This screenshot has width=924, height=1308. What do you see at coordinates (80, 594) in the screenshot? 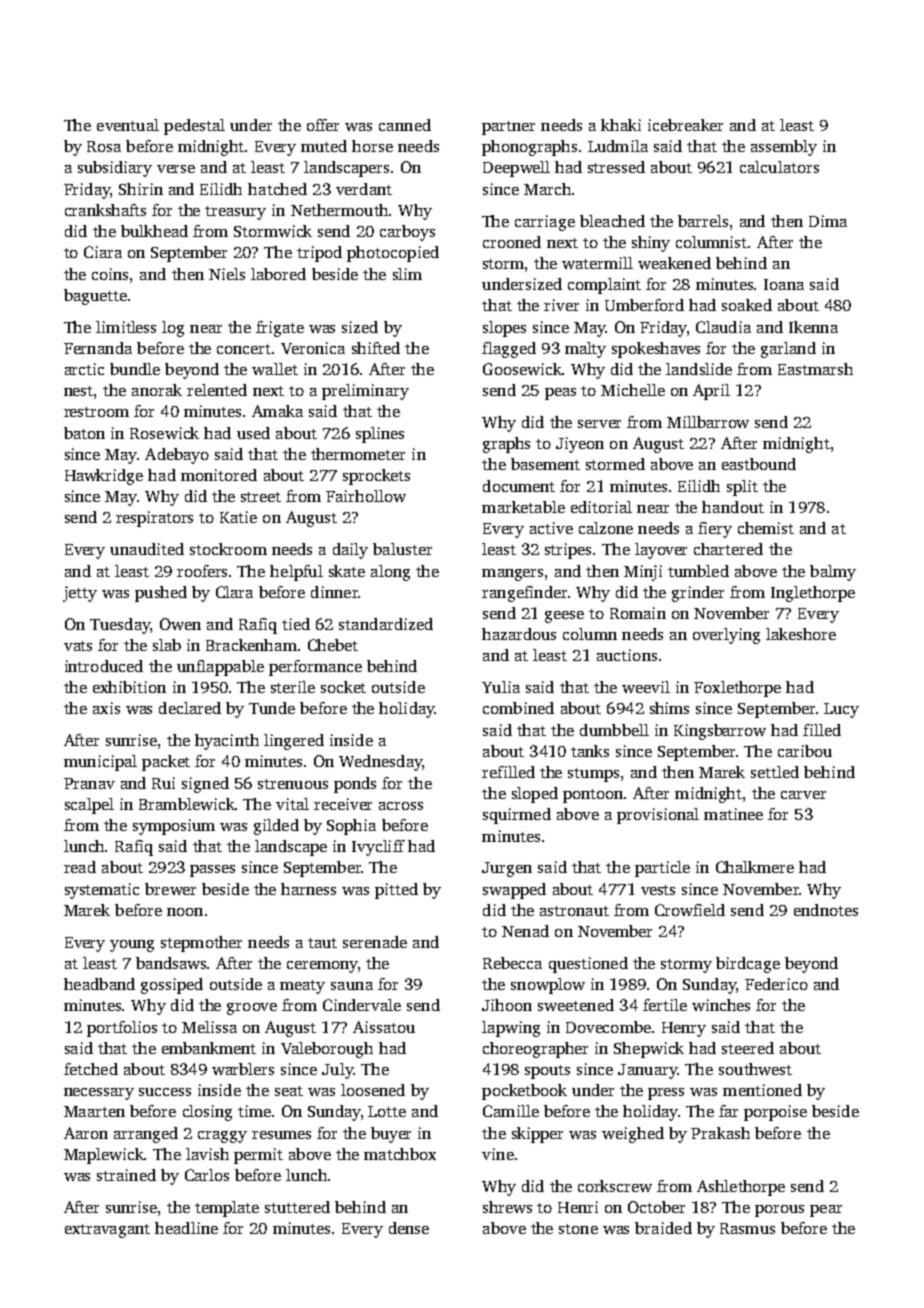
I see `jetty` at bounding box center [80, 594].
